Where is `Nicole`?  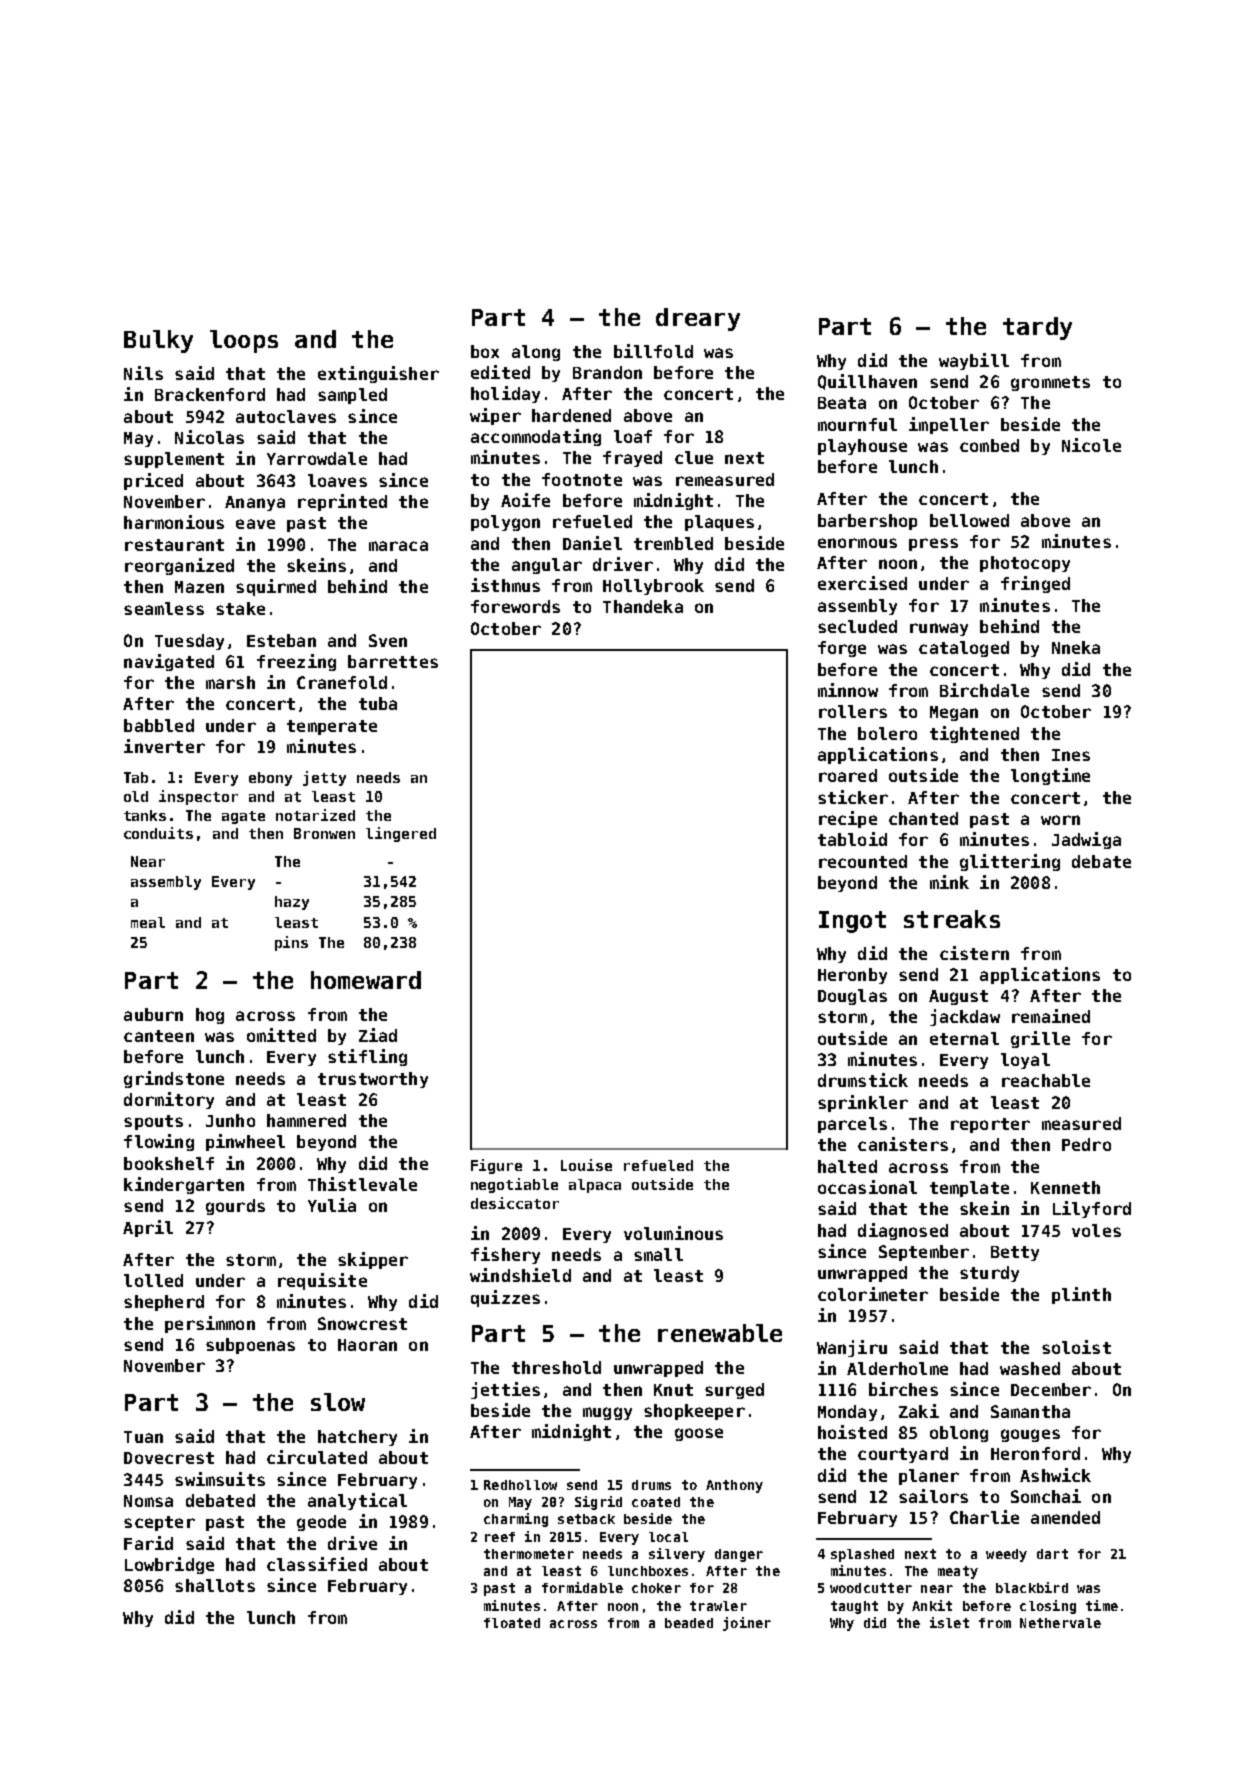
Nicole is located at coordinates (1091, 445).
